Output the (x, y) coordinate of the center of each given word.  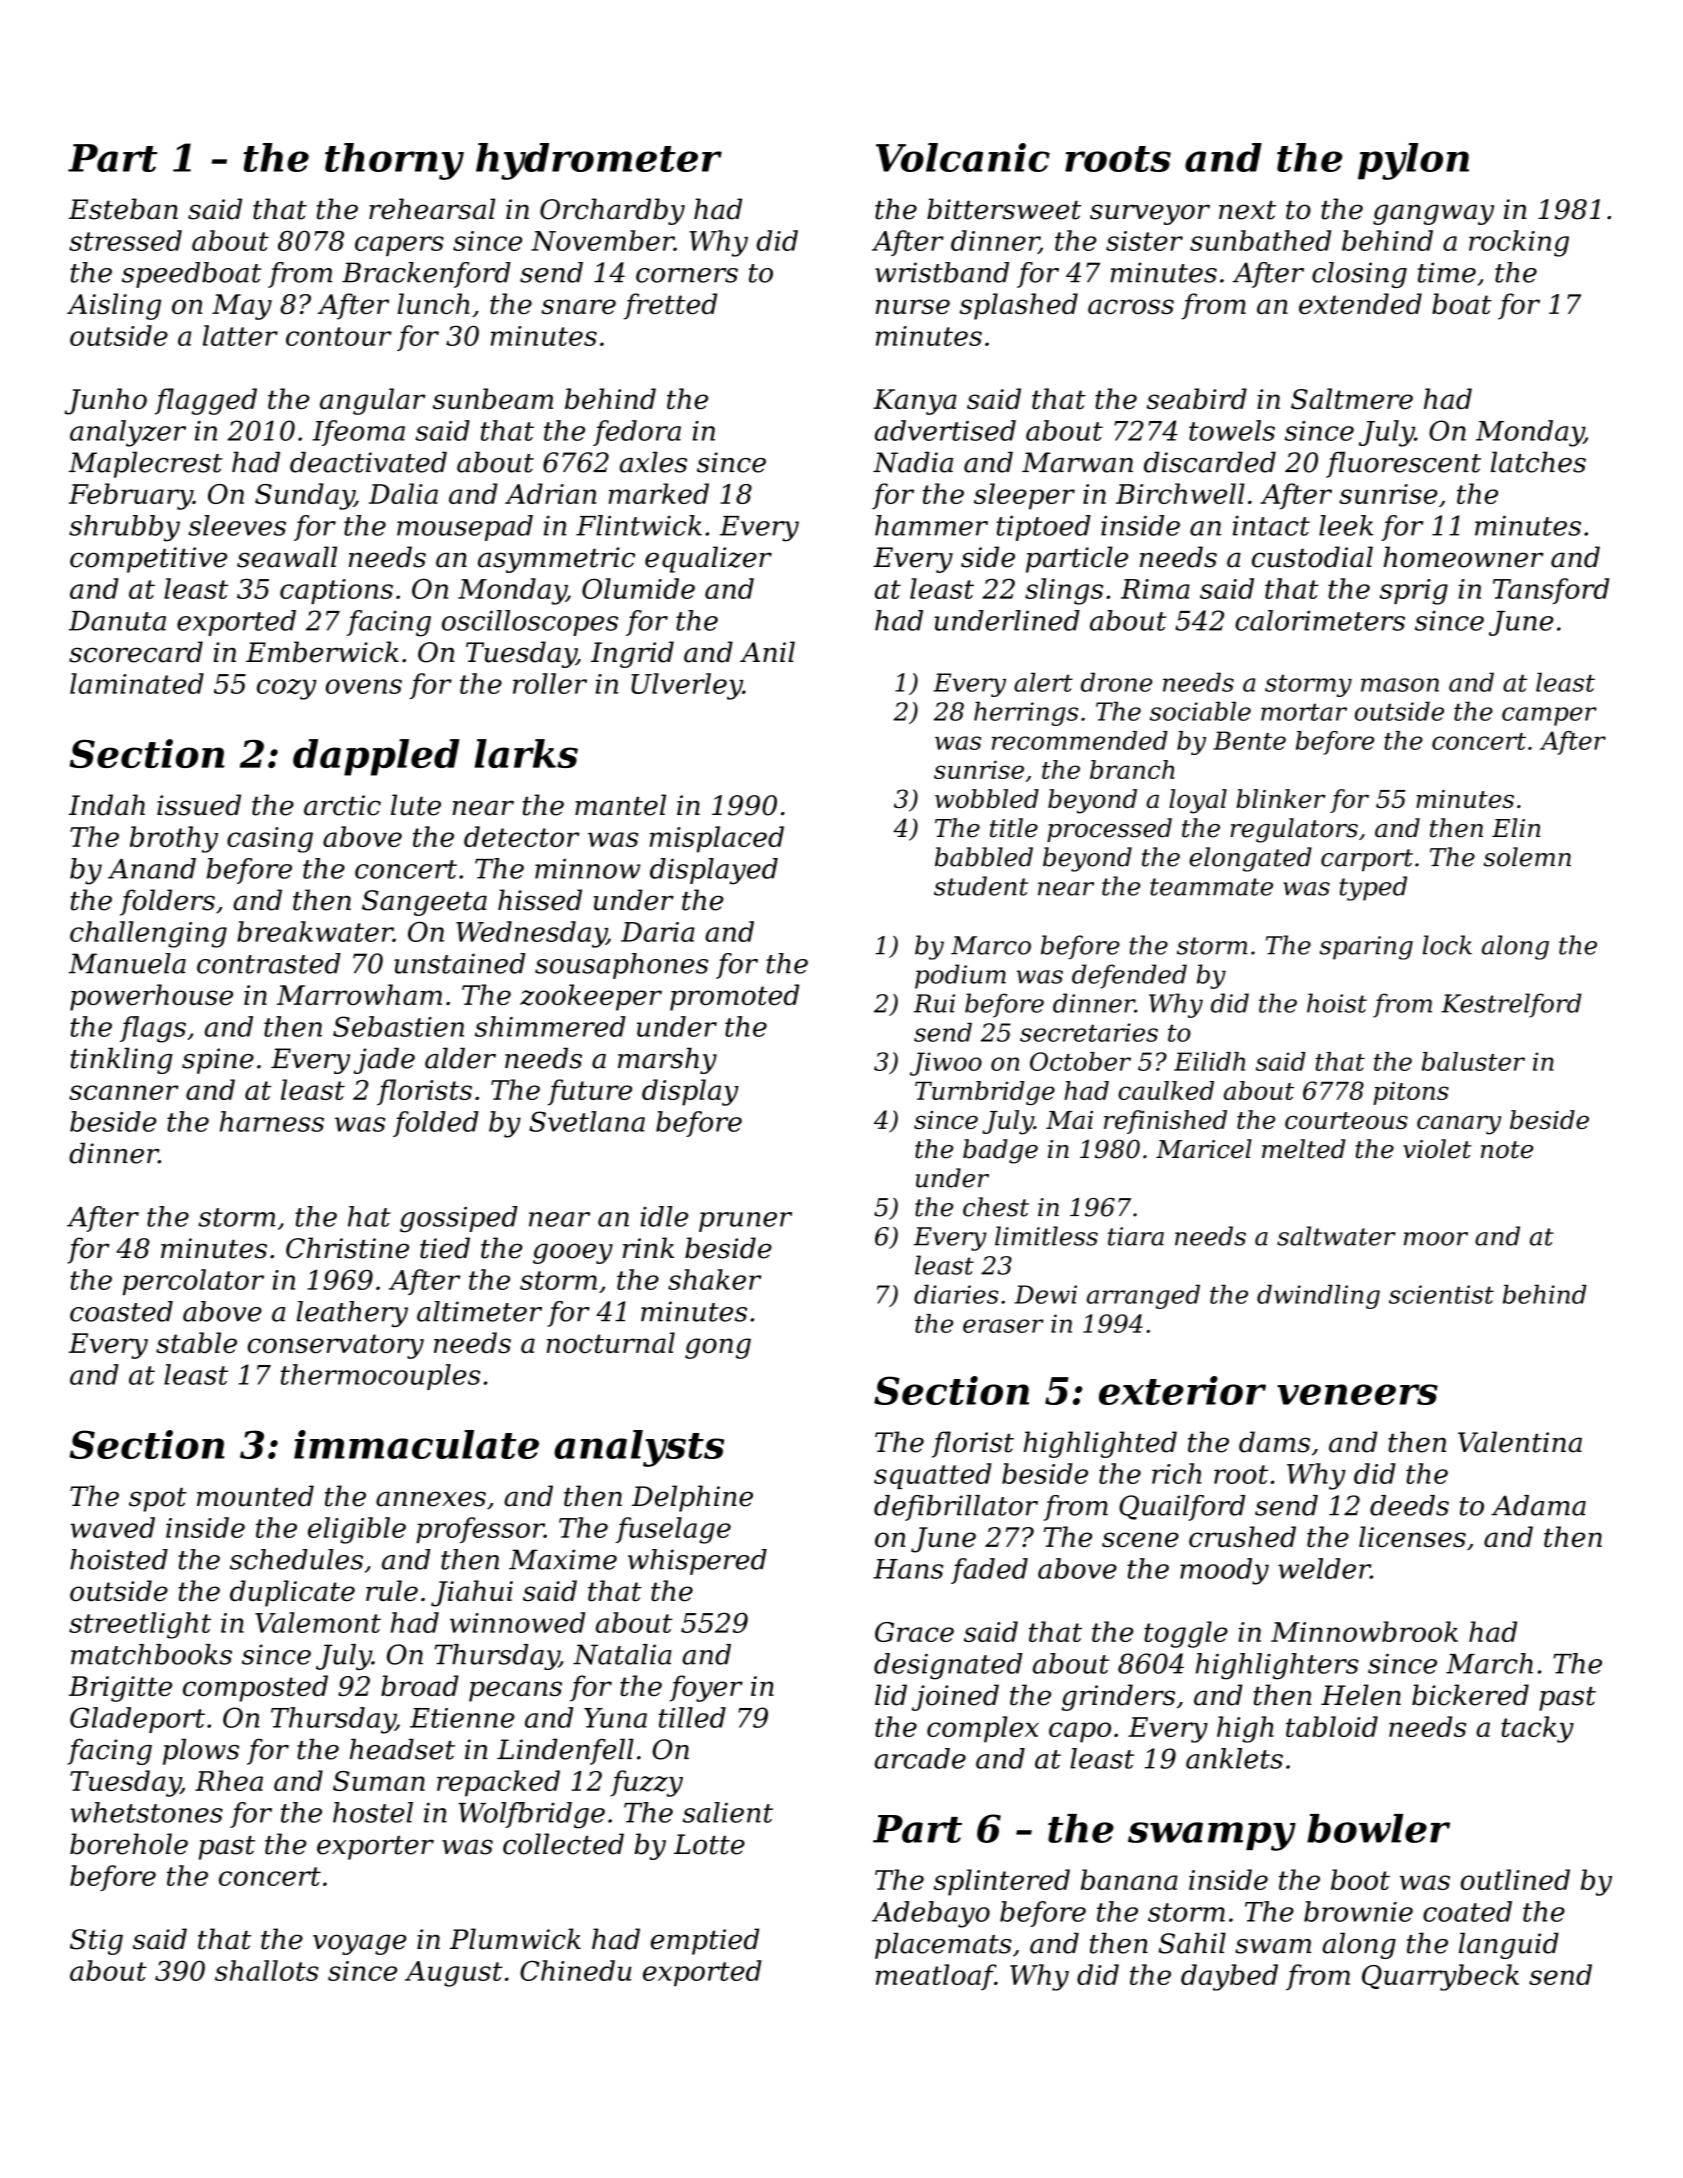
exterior (1182, 1390)
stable (196, 1342)
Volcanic (963, 157)
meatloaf (935, 1977)
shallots (267, 1970)
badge (1000, 1151)
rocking (1519, 243)
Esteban (123, 209)
